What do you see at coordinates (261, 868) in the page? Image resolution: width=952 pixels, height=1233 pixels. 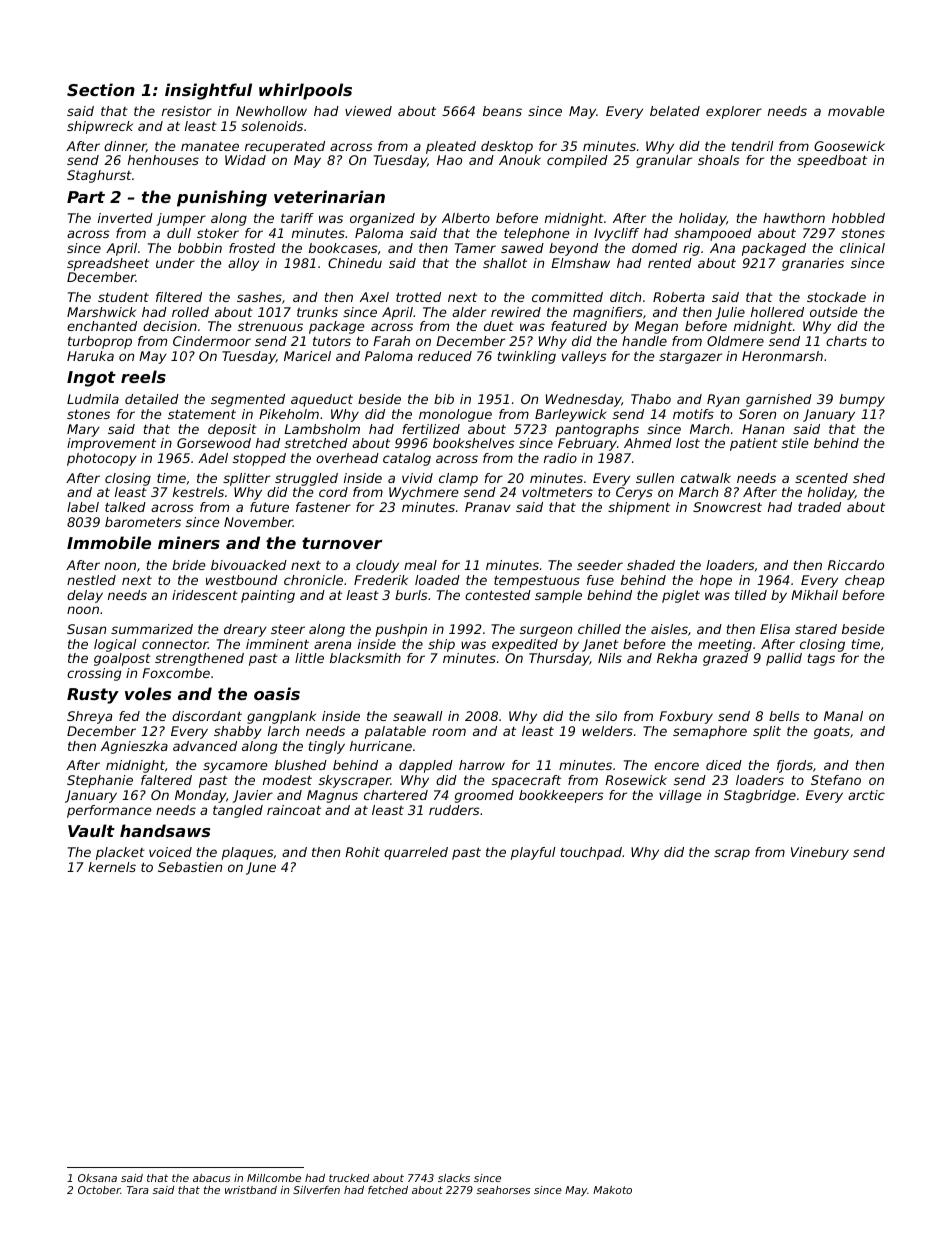 I see `June` at bounding box center [261, 868].
